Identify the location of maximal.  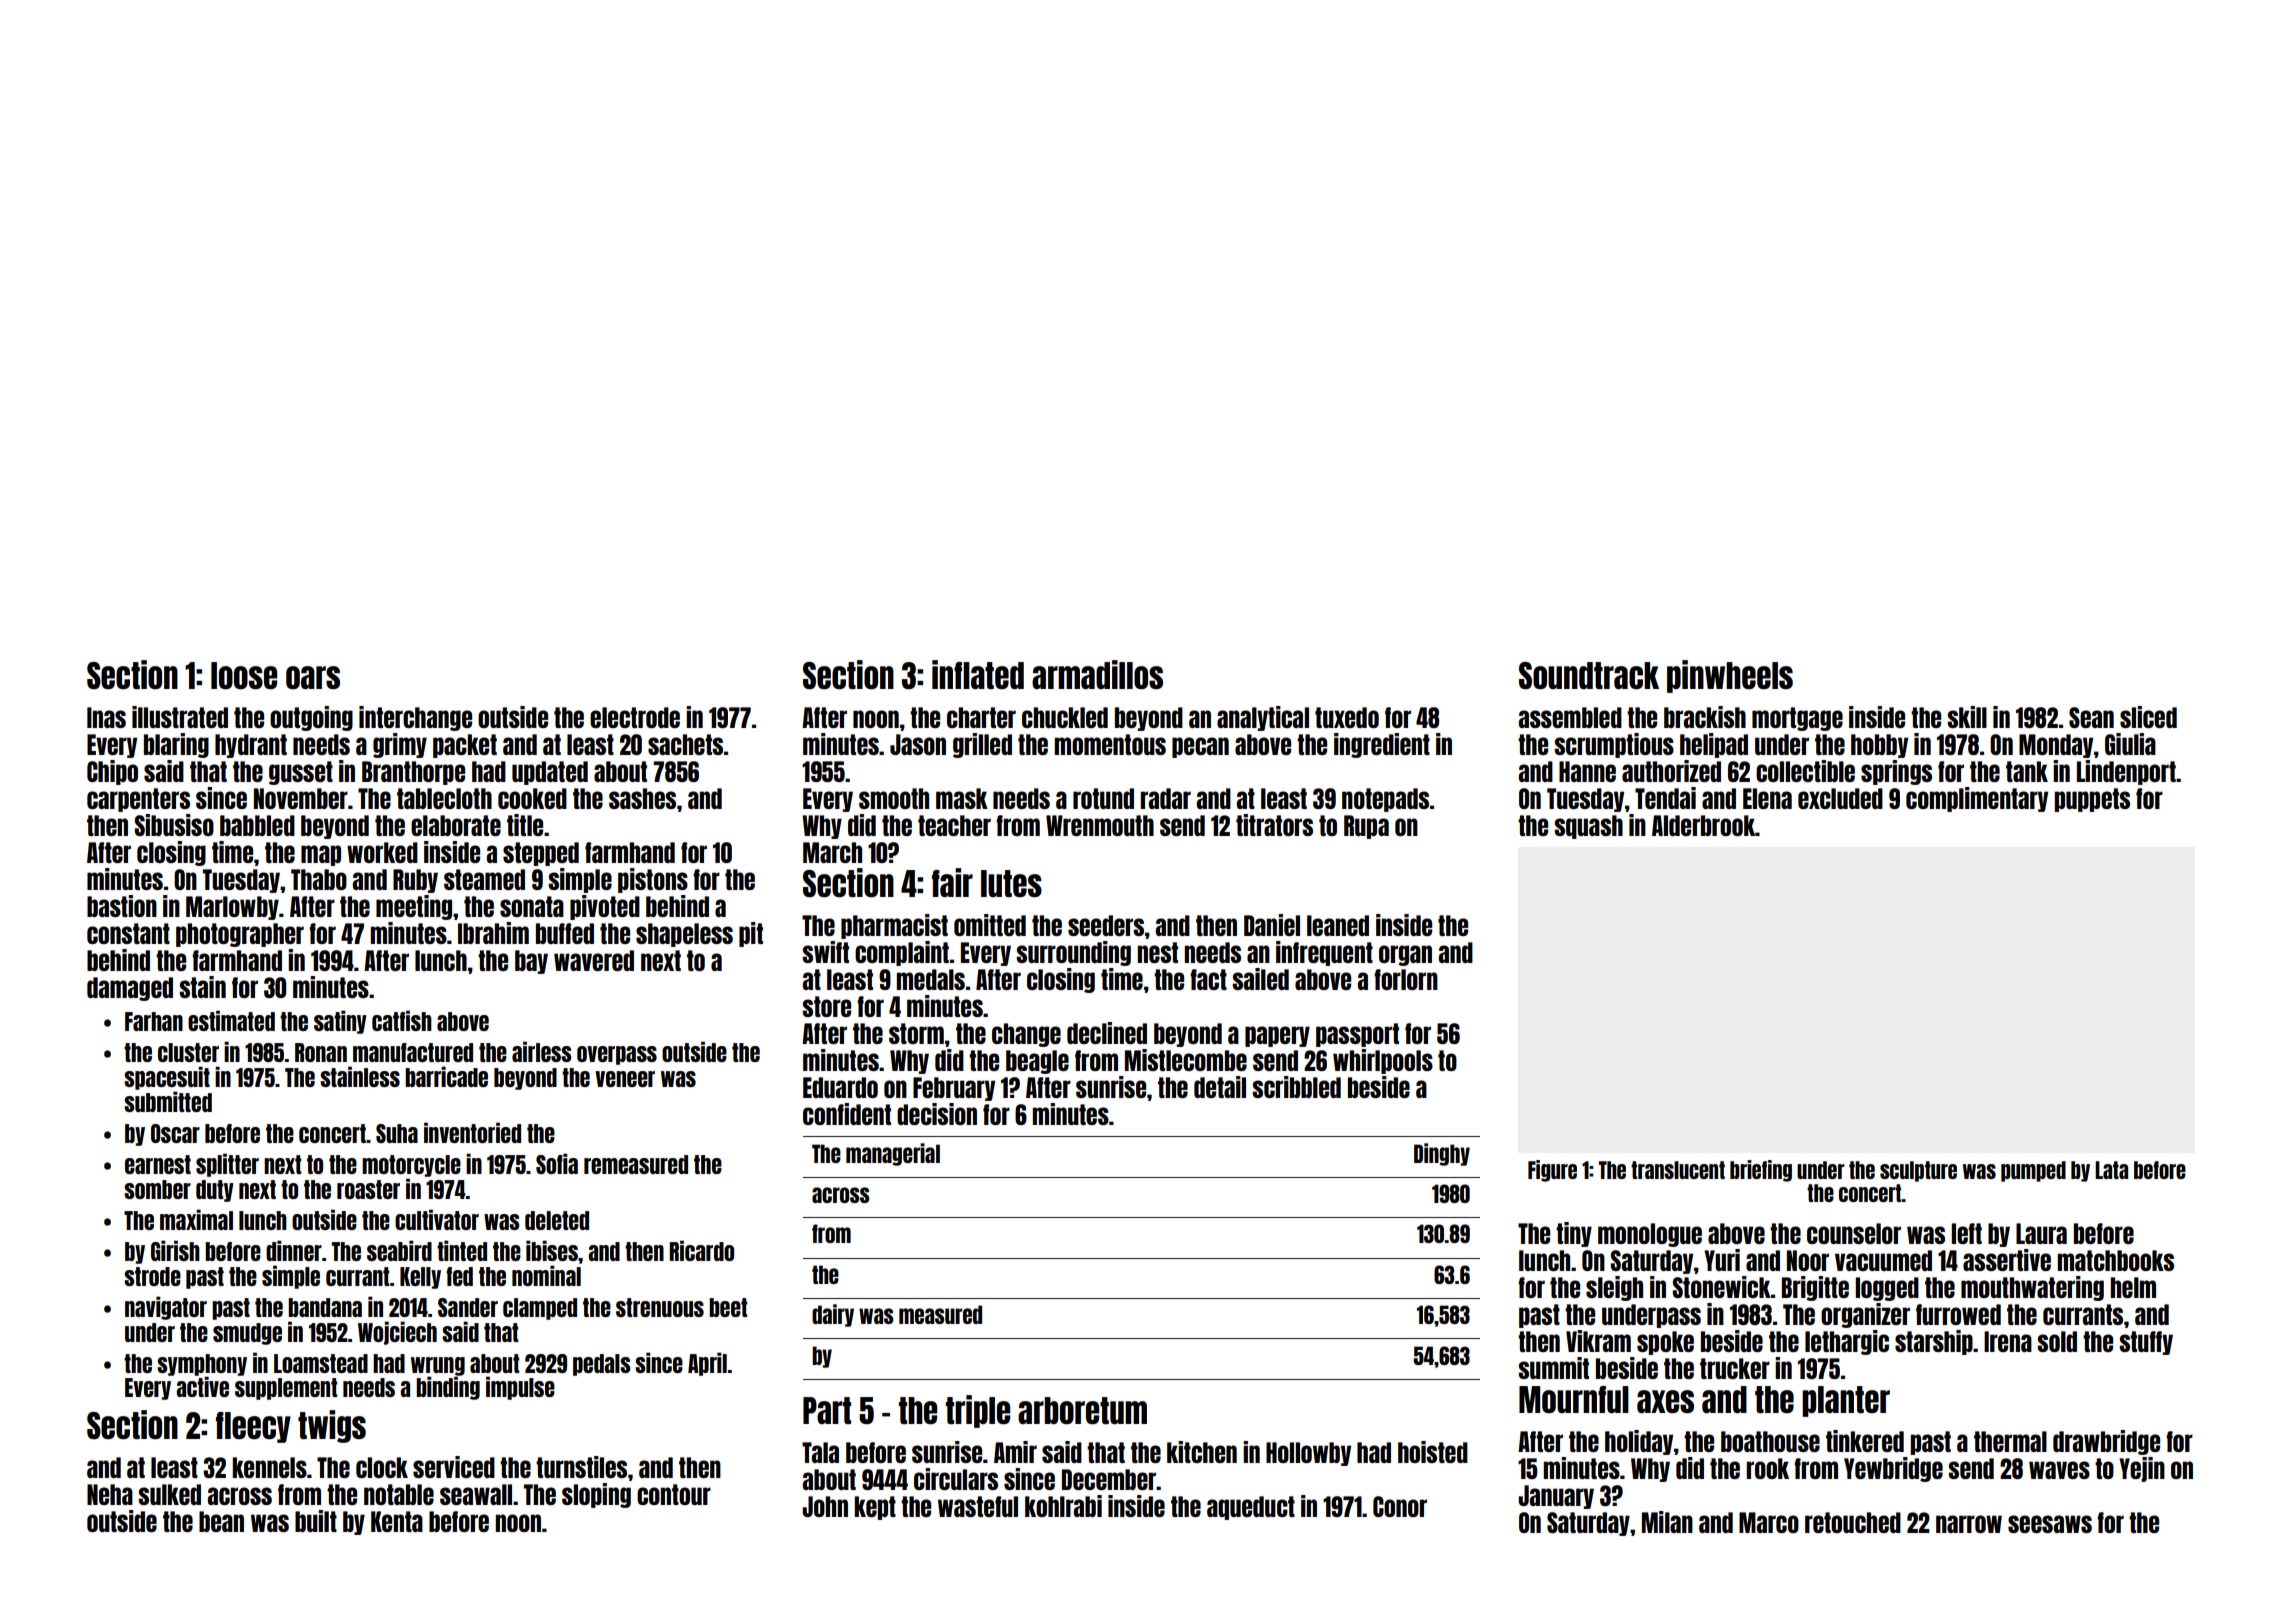
(196, 1219).
